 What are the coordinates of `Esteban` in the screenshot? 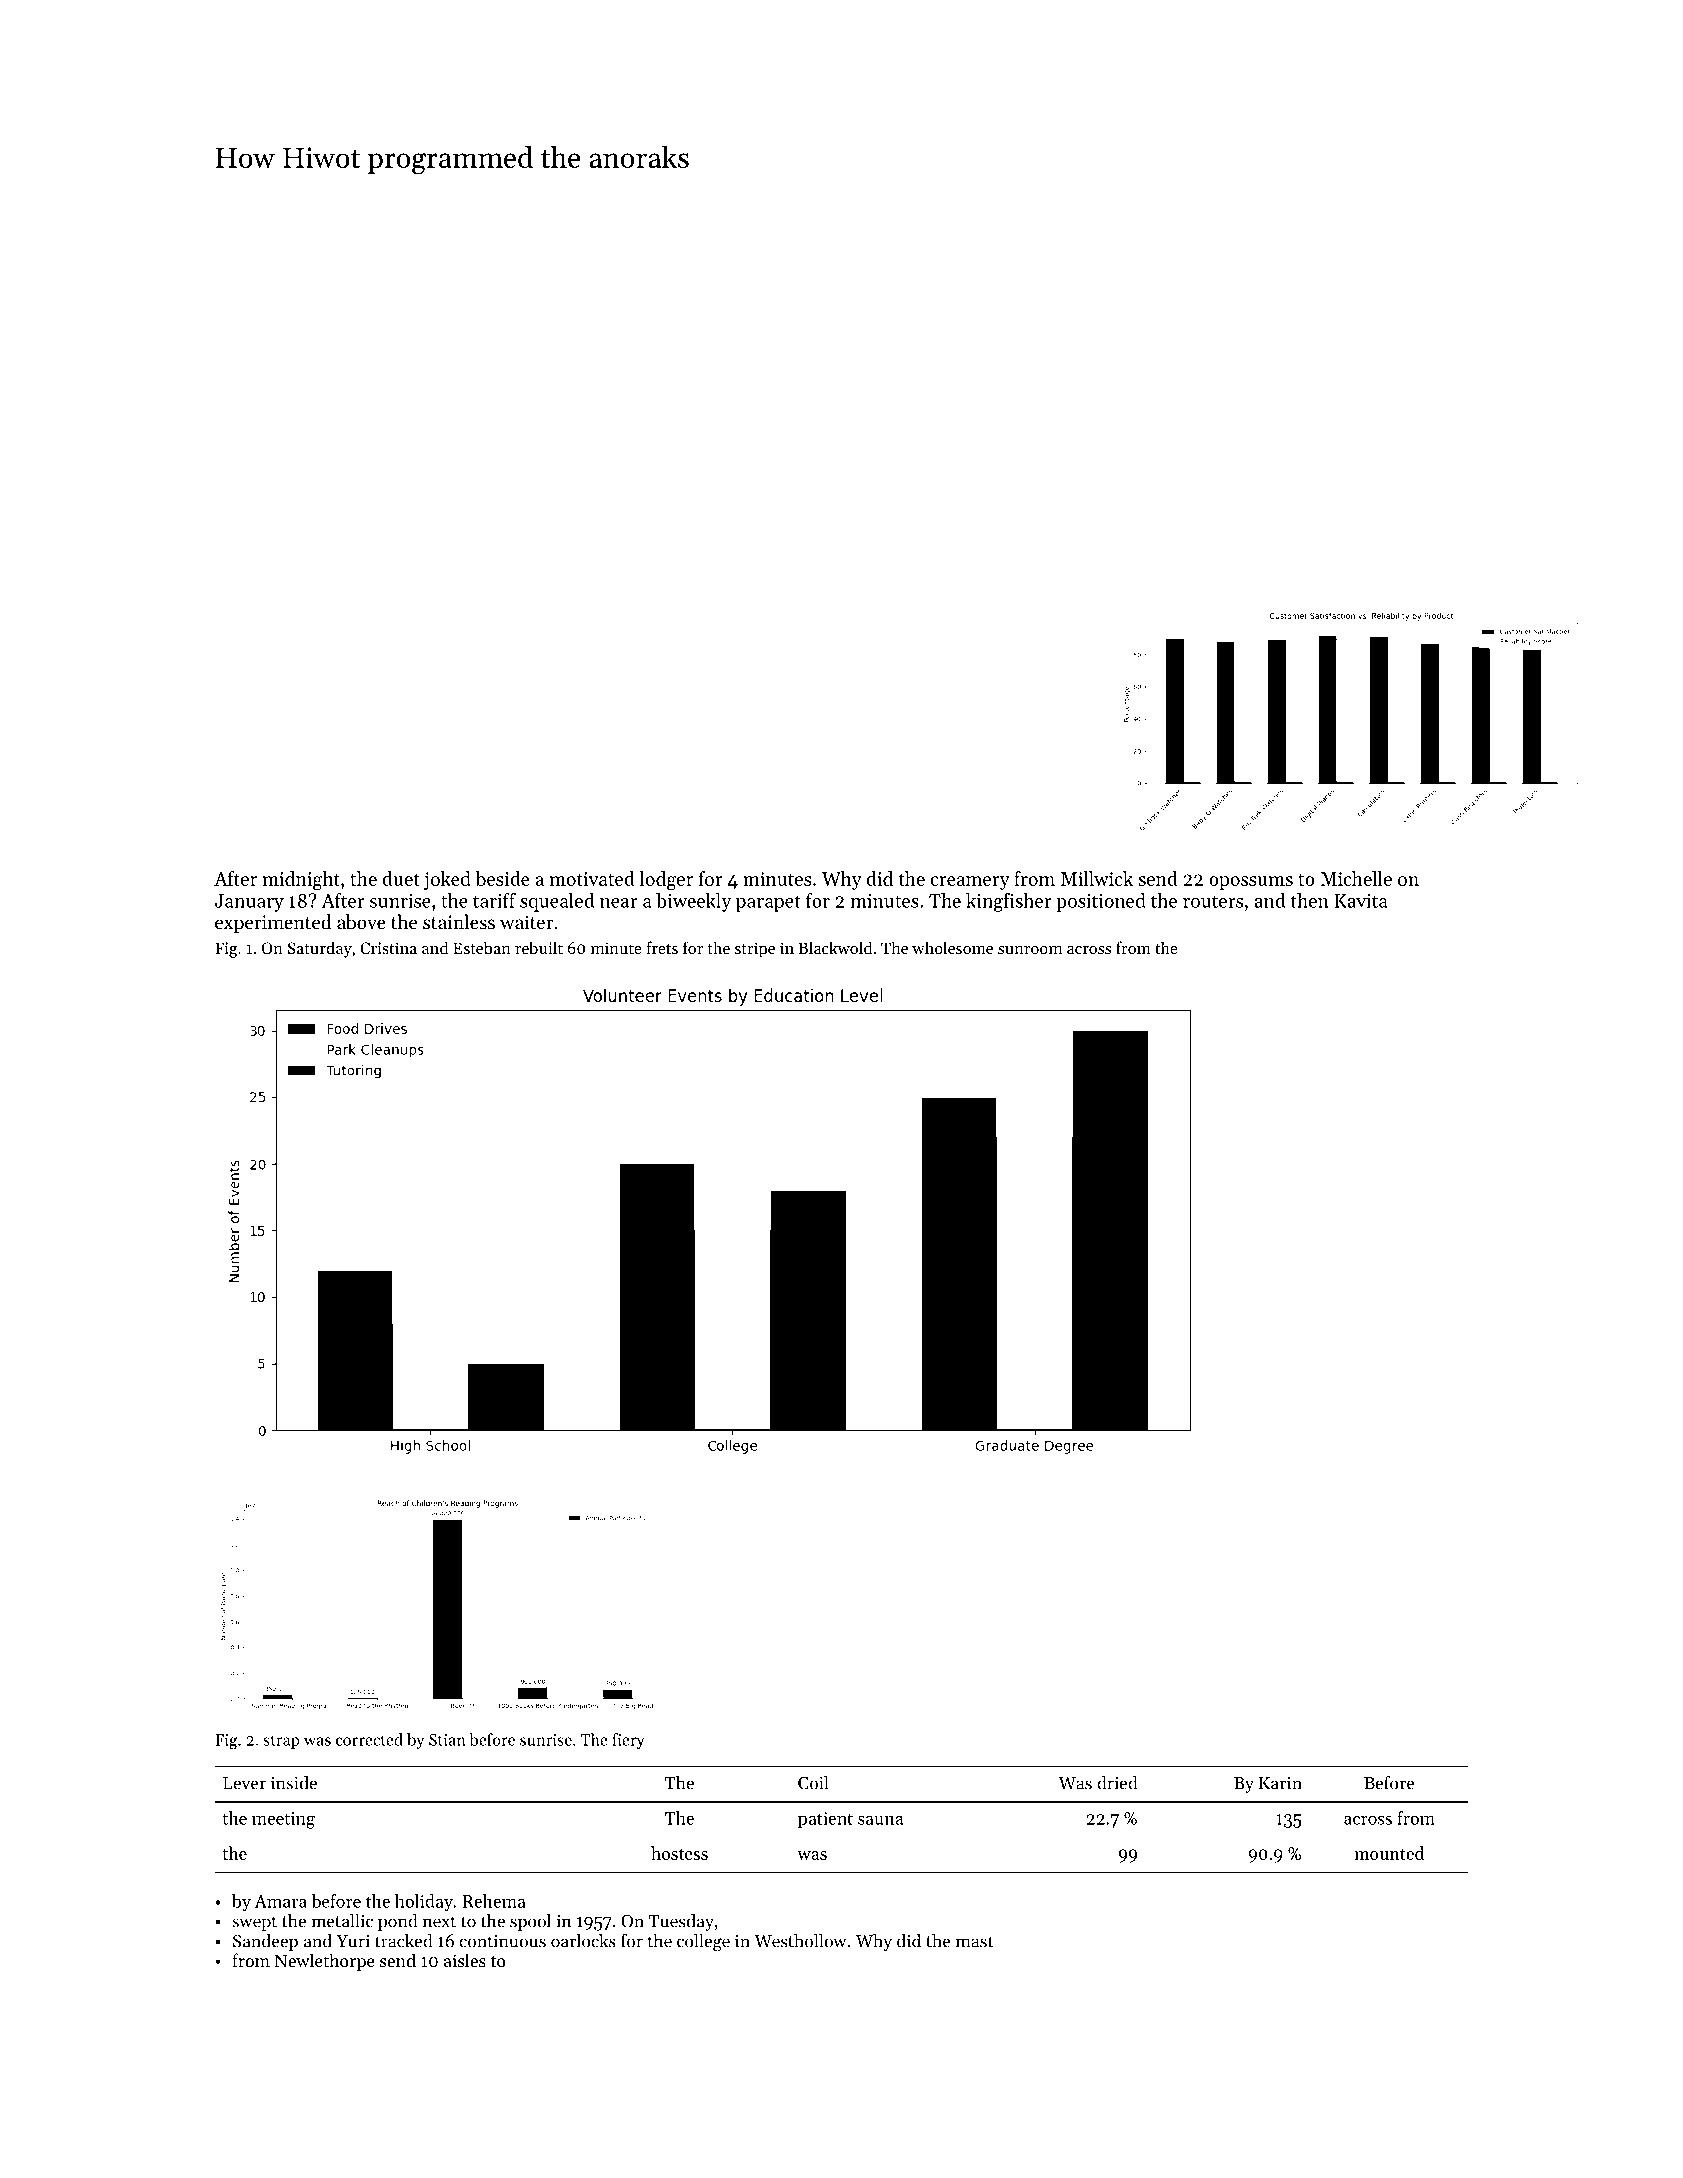 It's located at (482, 947).
